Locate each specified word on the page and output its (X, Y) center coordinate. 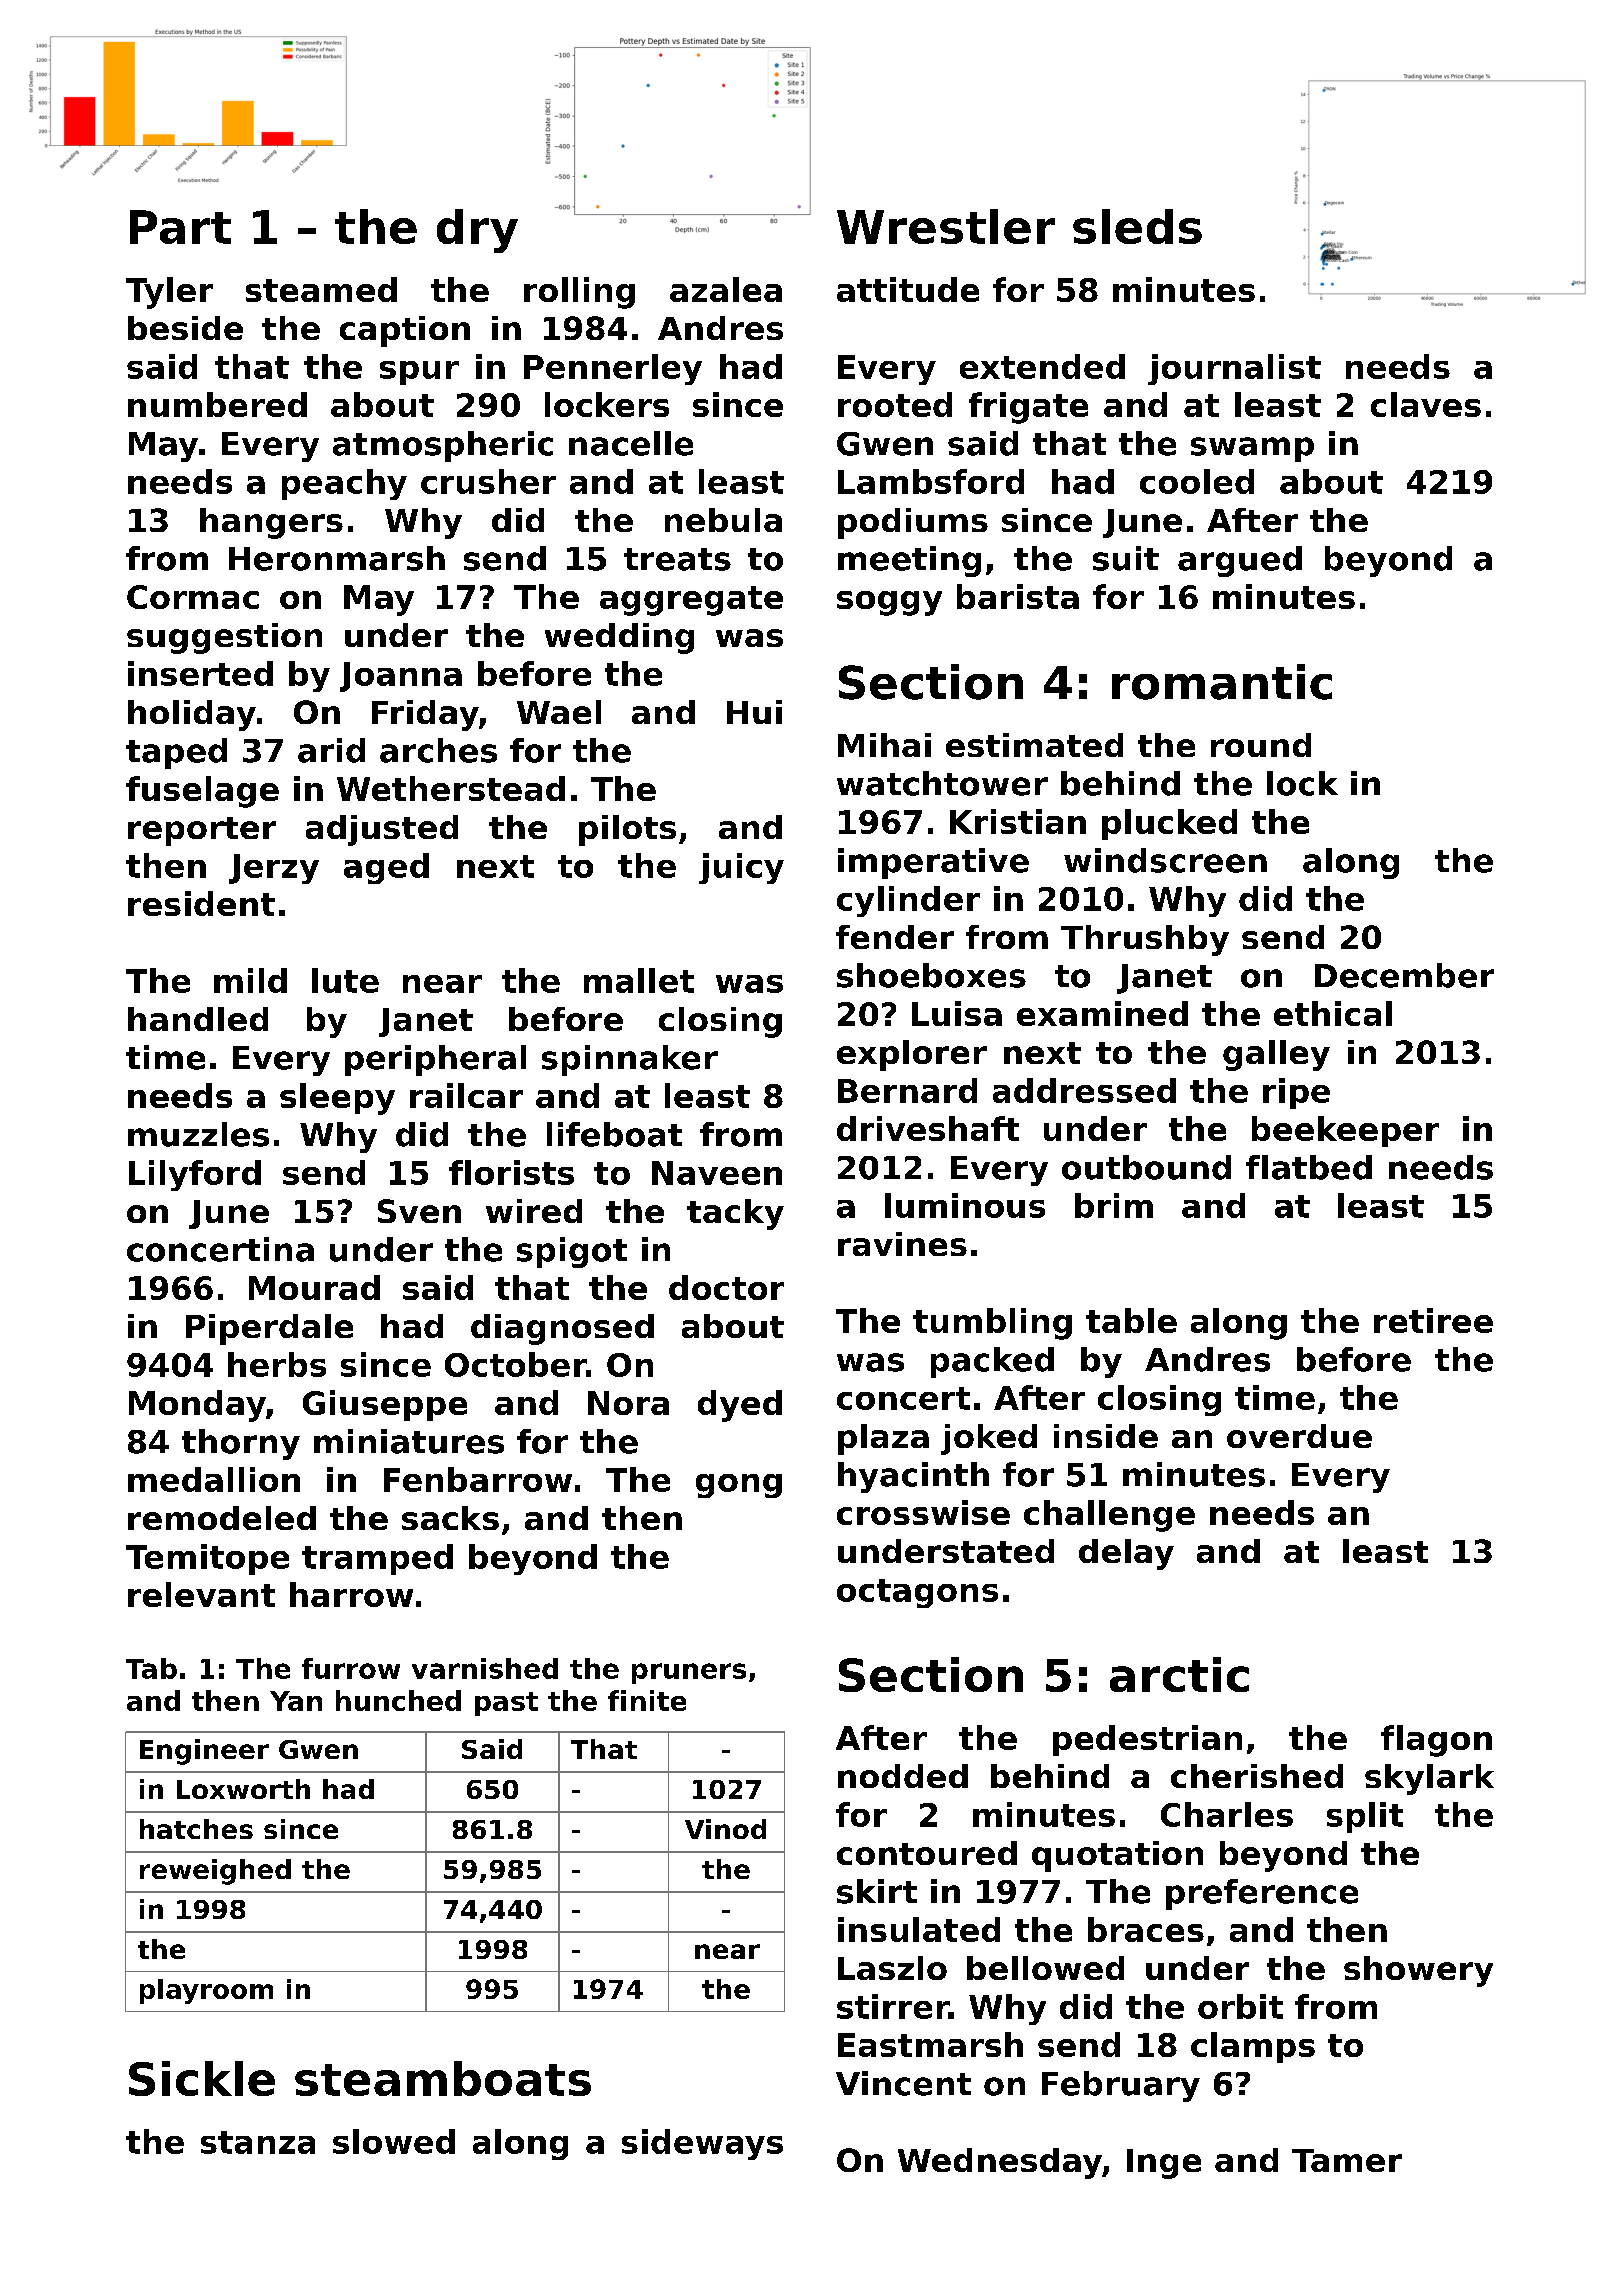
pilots (627, 830)
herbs (277, 1364)
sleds (1137, 226)
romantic (1222, 682)
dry (477, 231)
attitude (908, 289)
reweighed (215, 1872)
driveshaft (928, 1128)
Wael (559, 712)
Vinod (725, 1829)
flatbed (1309, 1167)
